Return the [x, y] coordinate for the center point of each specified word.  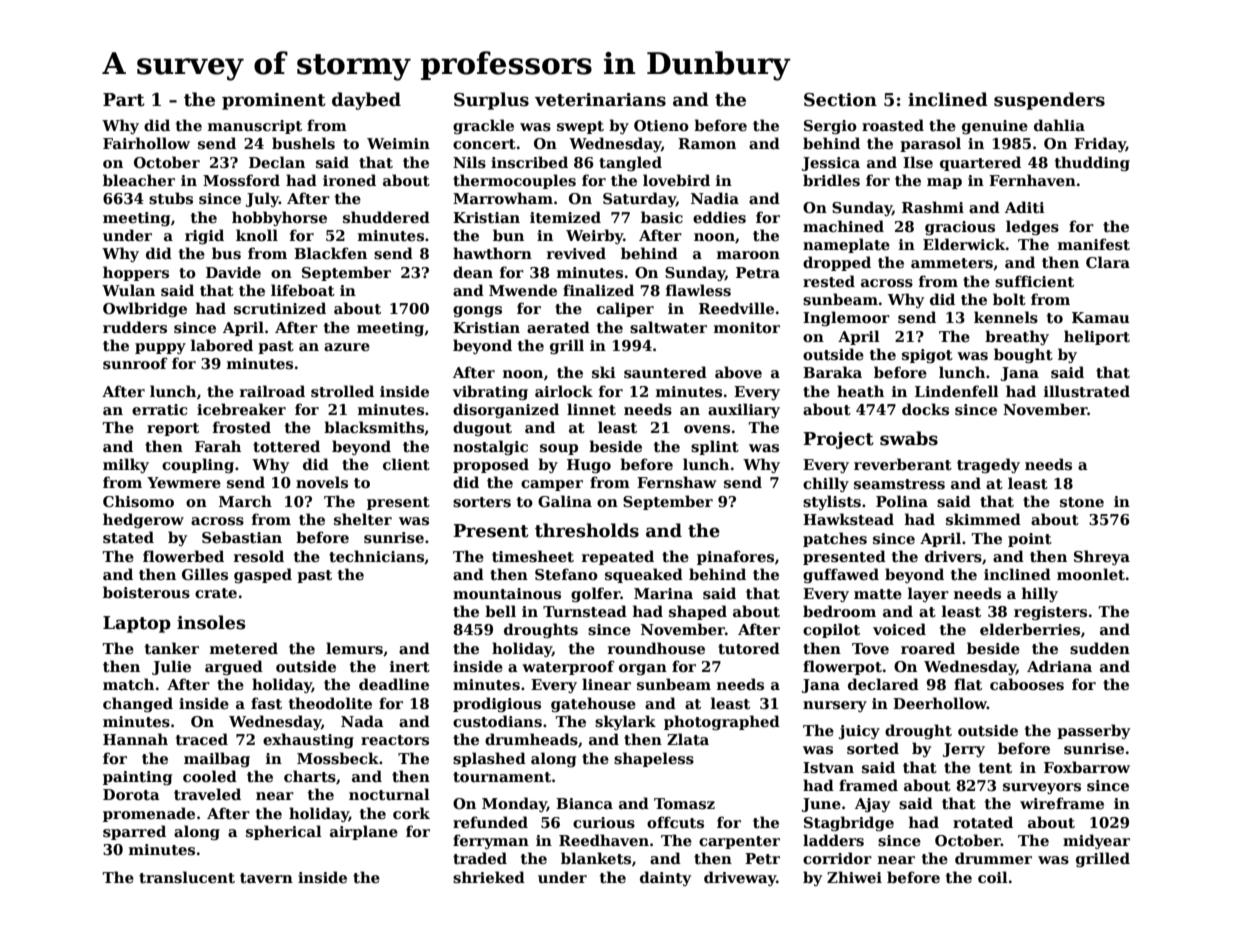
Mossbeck [338, 758]
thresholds [587, 530]
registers [1050, 613]
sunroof [135, 363]
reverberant [903, 464]
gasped [263, 575]
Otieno [661, 125]
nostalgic [490, 447]
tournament [502, 777]
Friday [1100, 144]
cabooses [1027, 684]
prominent [274, 101]
